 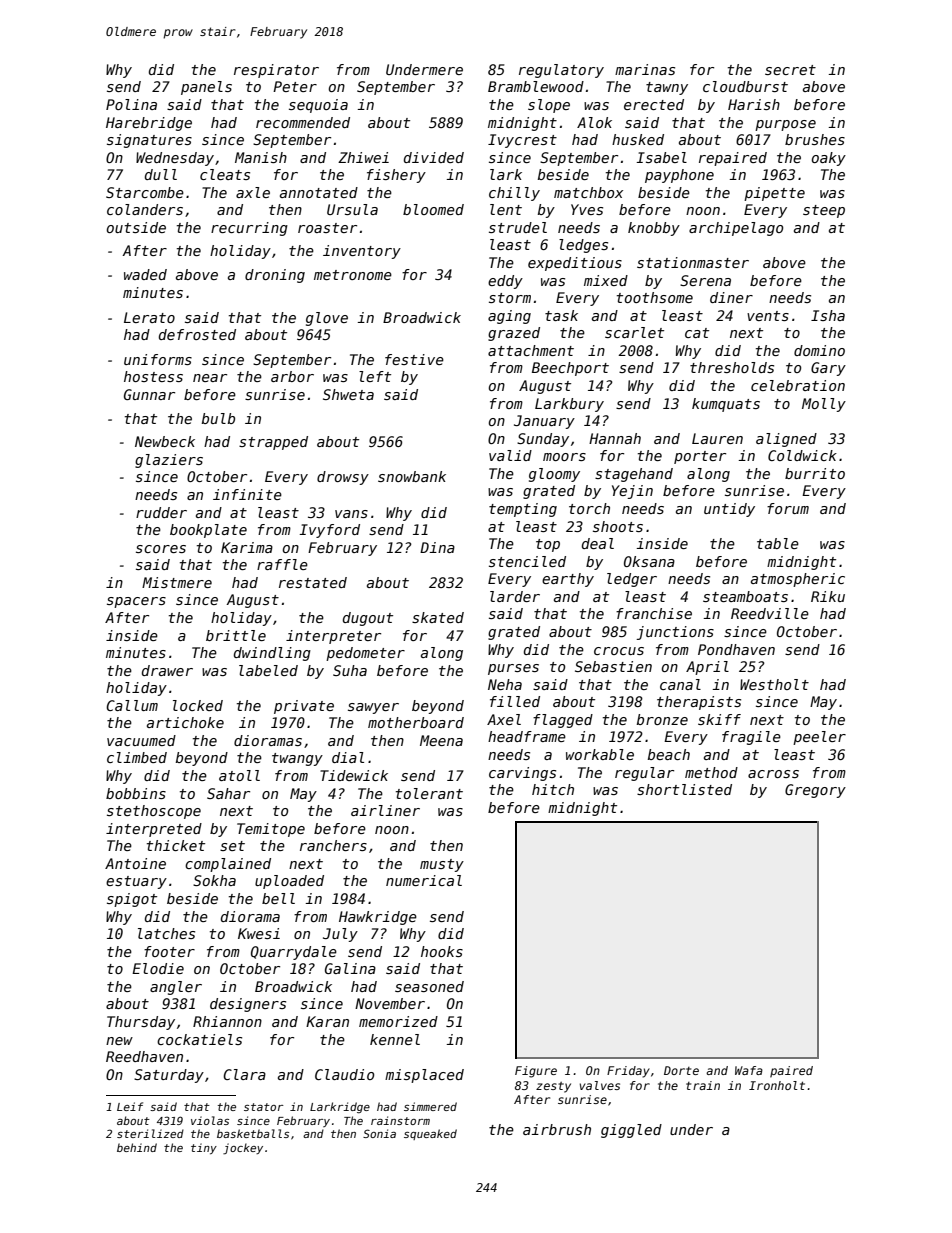 I want to click on sawyer, so click(x=373, y=708).
